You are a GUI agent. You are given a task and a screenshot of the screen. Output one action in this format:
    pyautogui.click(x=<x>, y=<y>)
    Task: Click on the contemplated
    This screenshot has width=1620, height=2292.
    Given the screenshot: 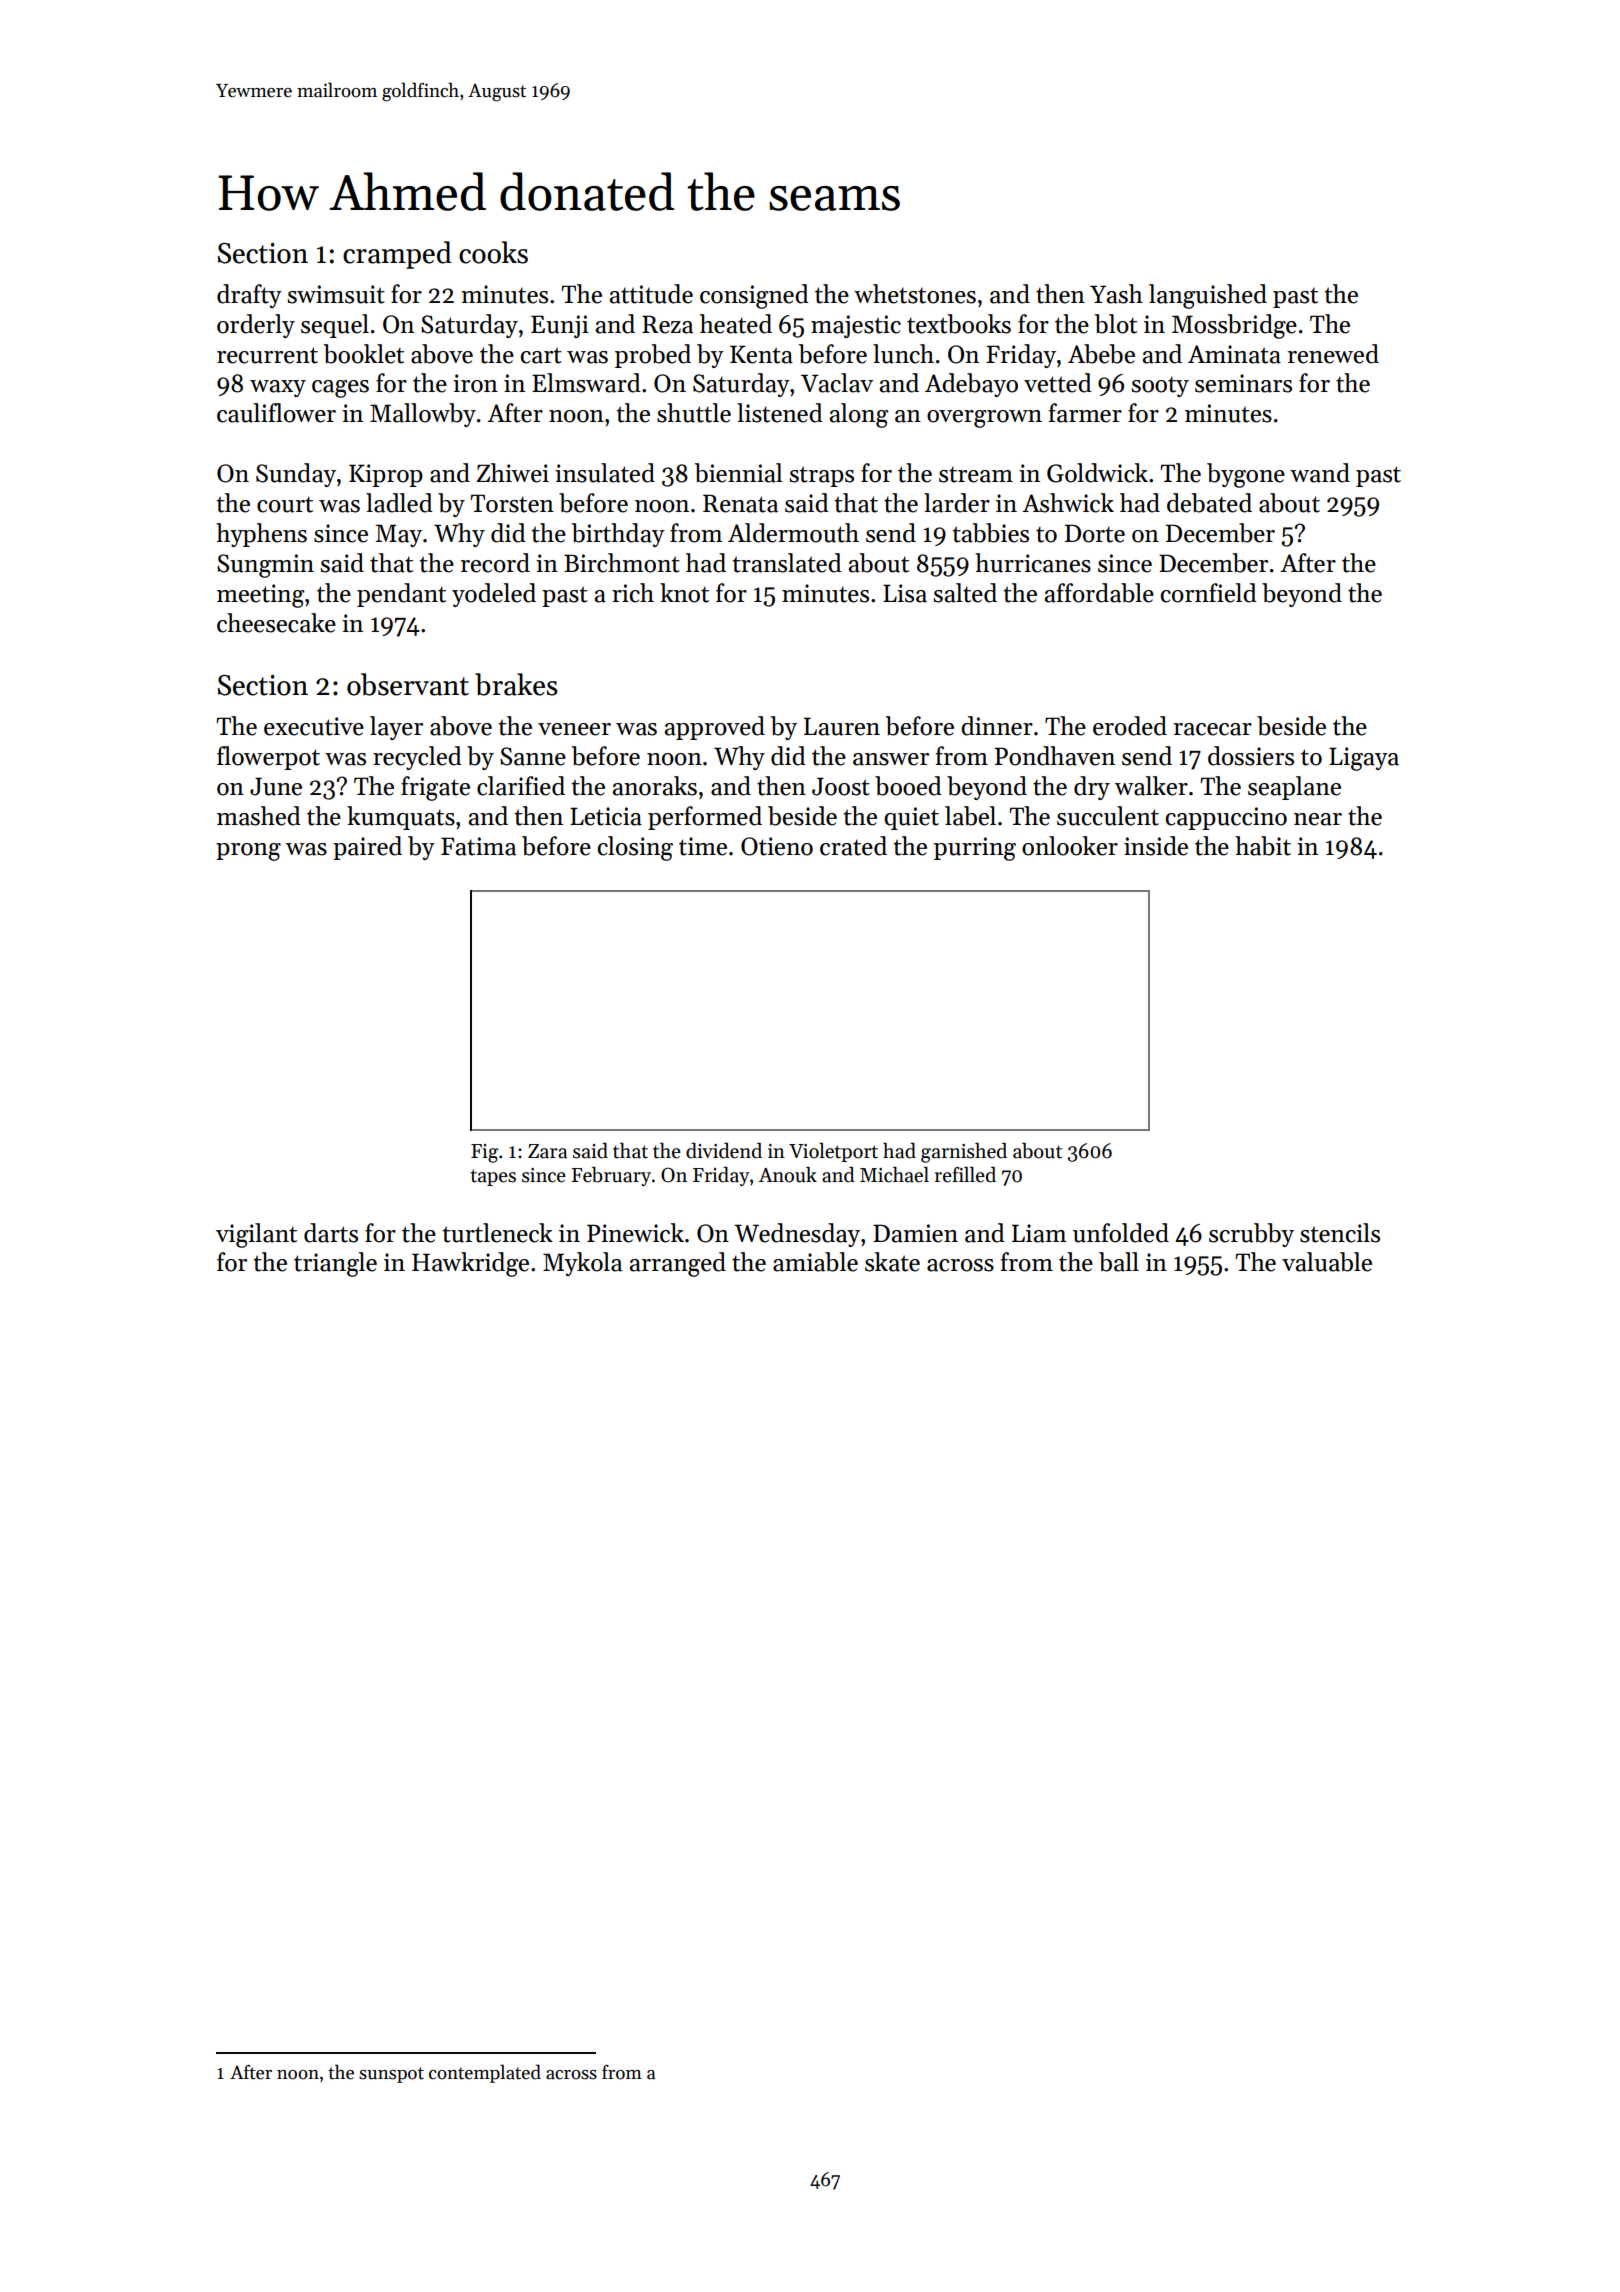 What is the action you would take?
    pyautogui.click(x=485, y=2073)
